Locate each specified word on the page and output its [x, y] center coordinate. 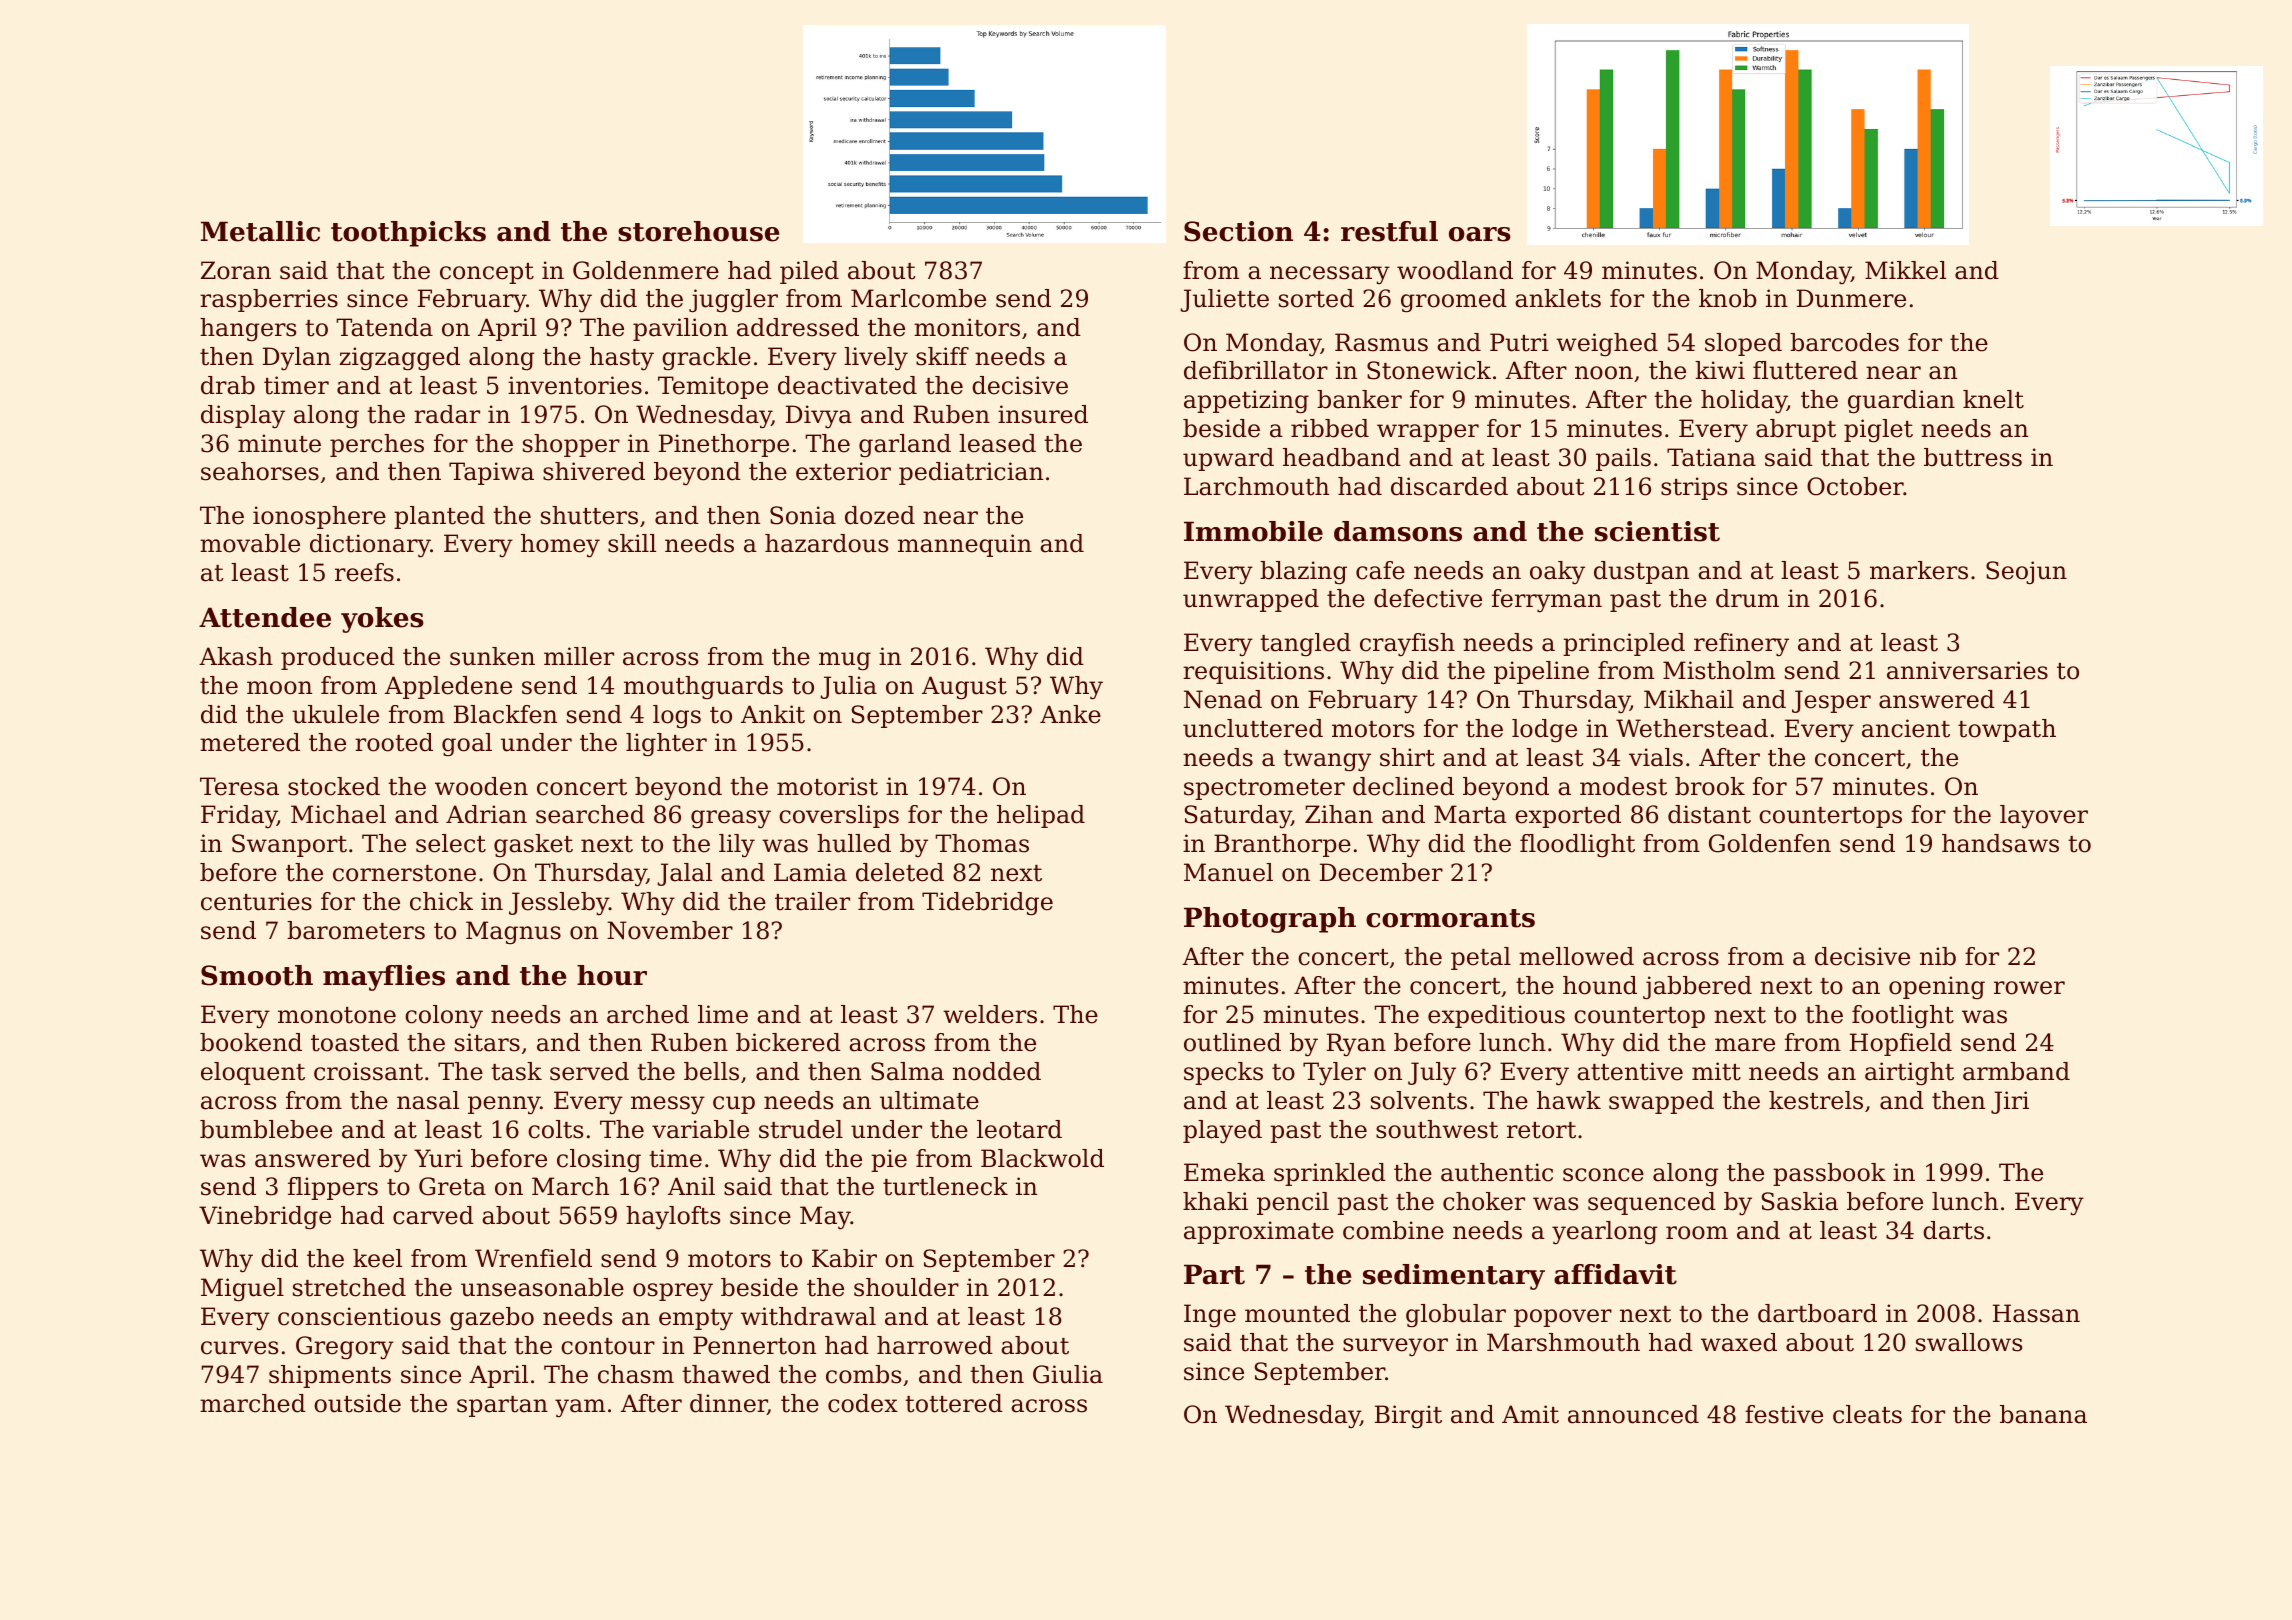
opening [1937, 988]
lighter [666, 744]
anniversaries [1967, 670]
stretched [349, 1287]
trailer [812, 901]
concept [487, 273]
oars [1480, 234]
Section [1238, 231]
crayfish [1407, 645]
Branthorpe [1282, 845]
